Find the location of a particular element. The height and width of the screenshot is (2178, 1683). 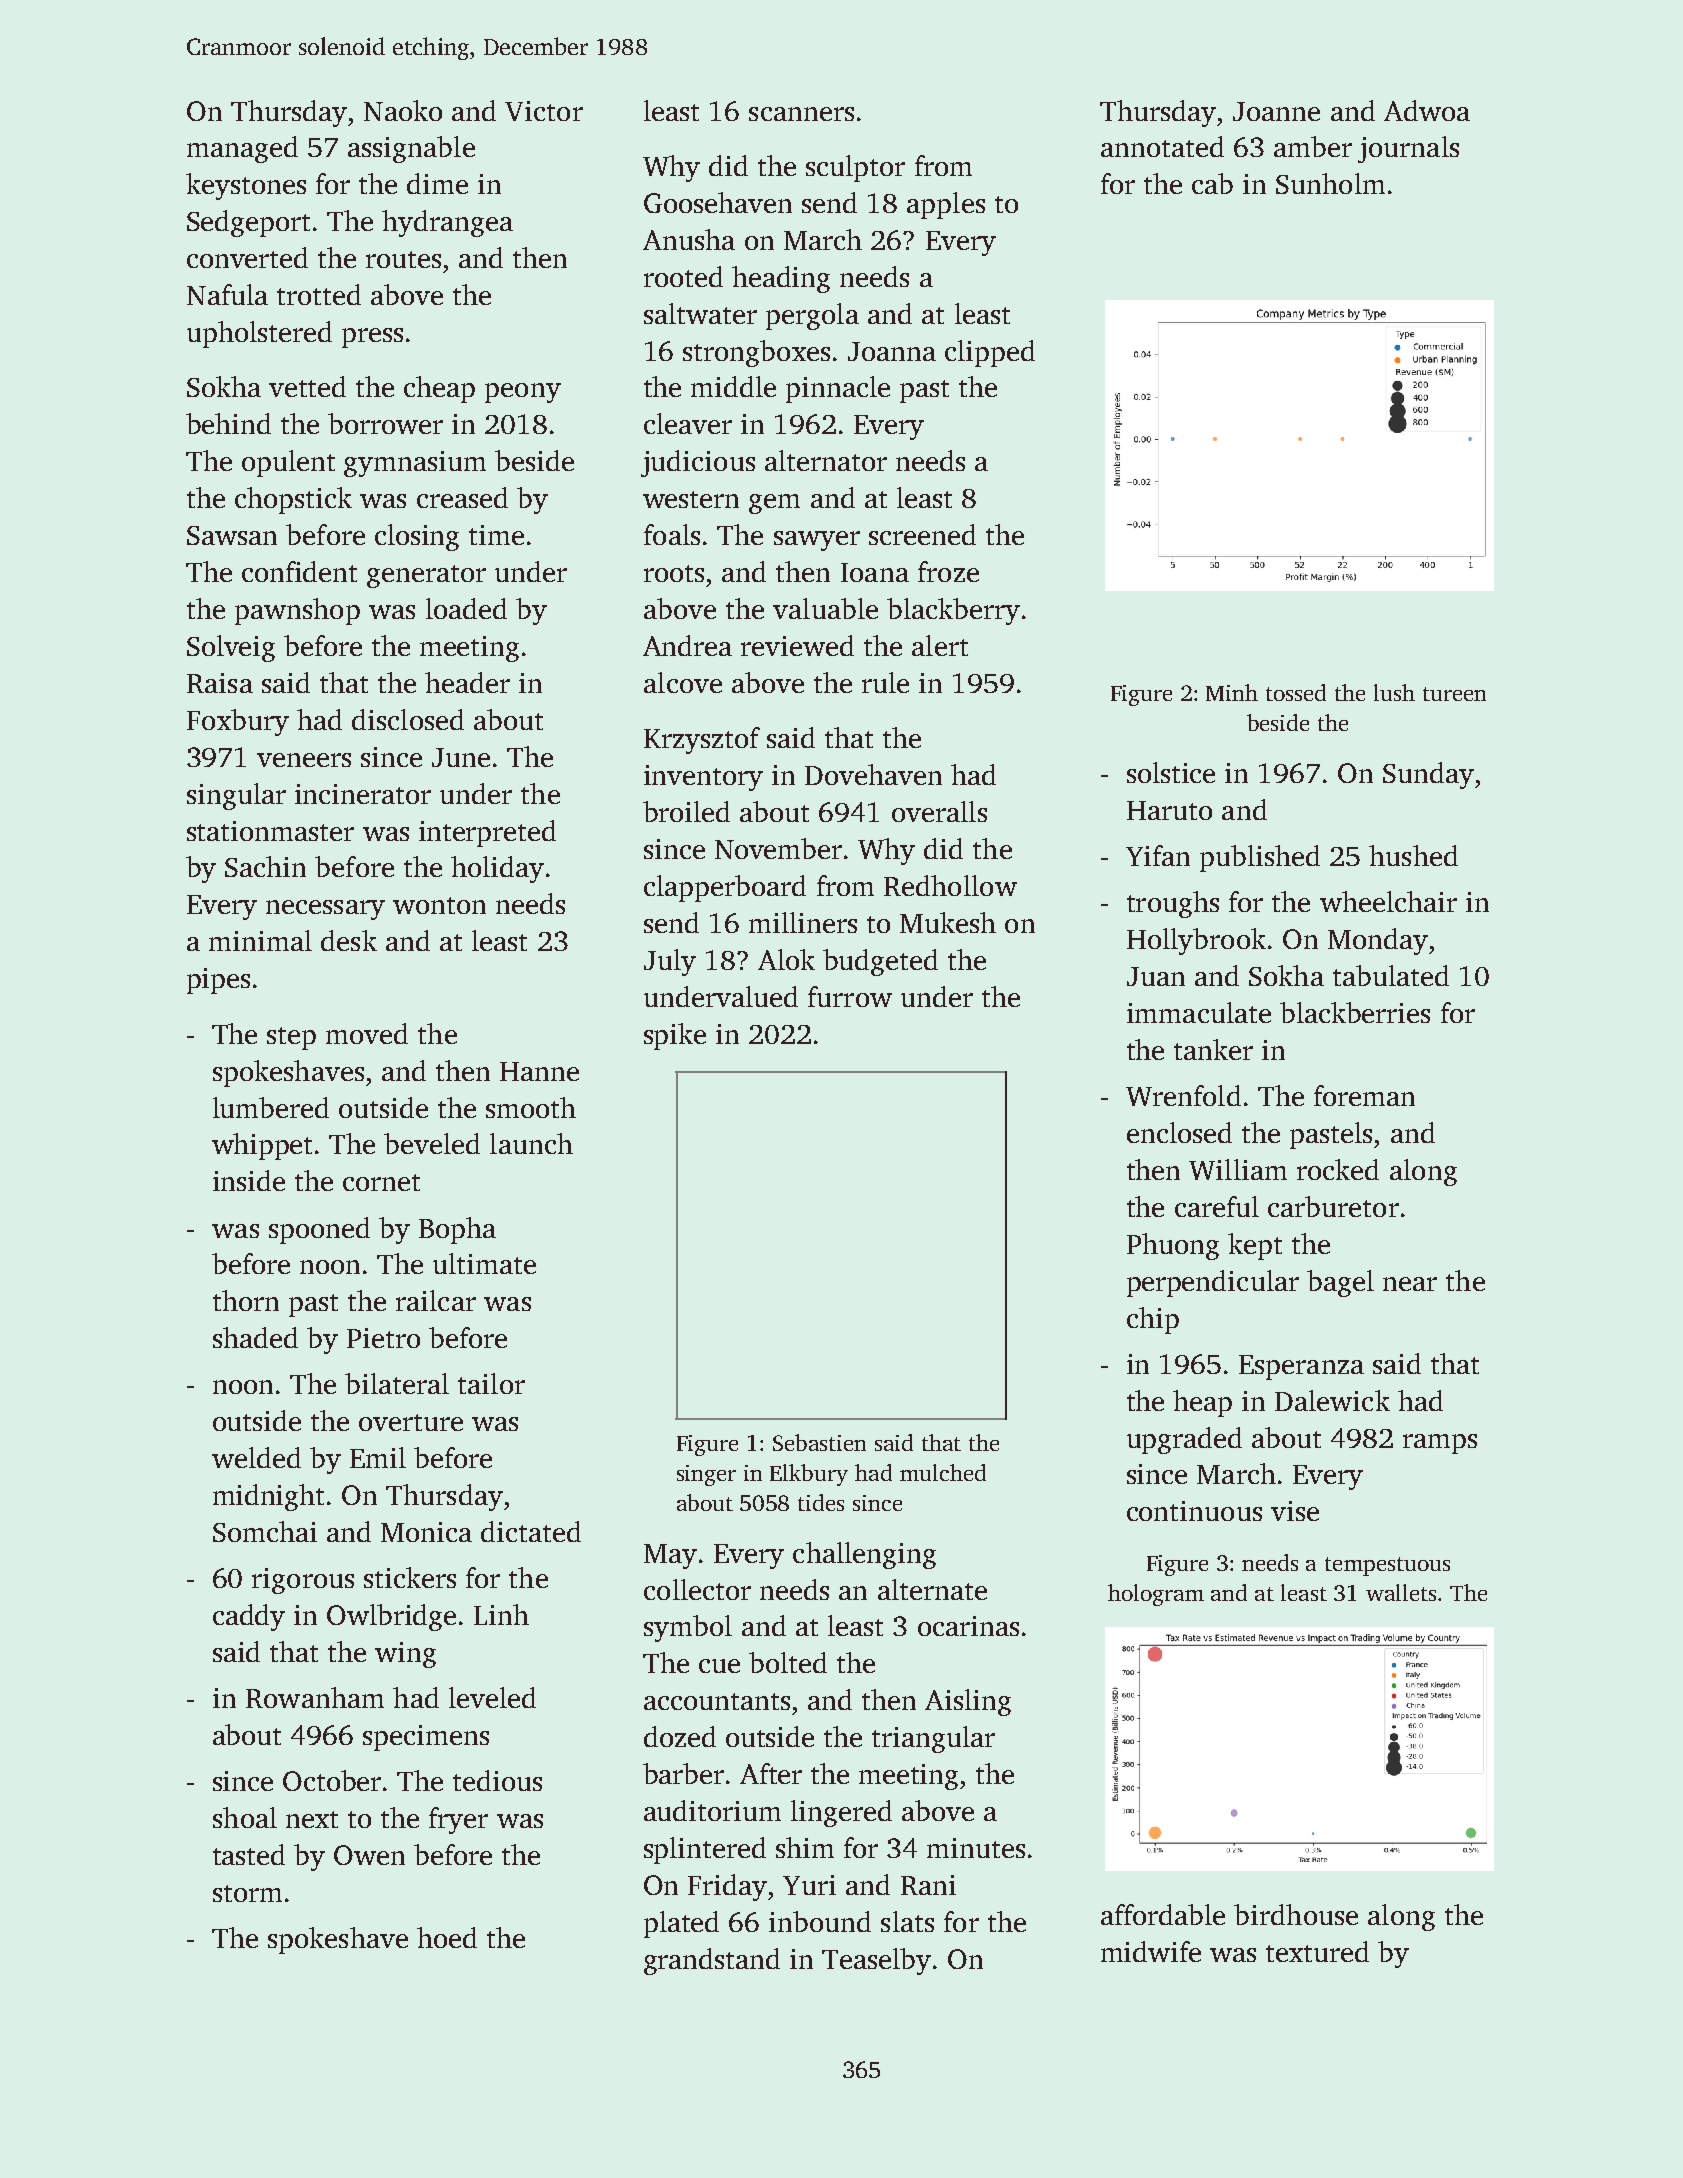

storm is located at coordinates (247, 1893).
